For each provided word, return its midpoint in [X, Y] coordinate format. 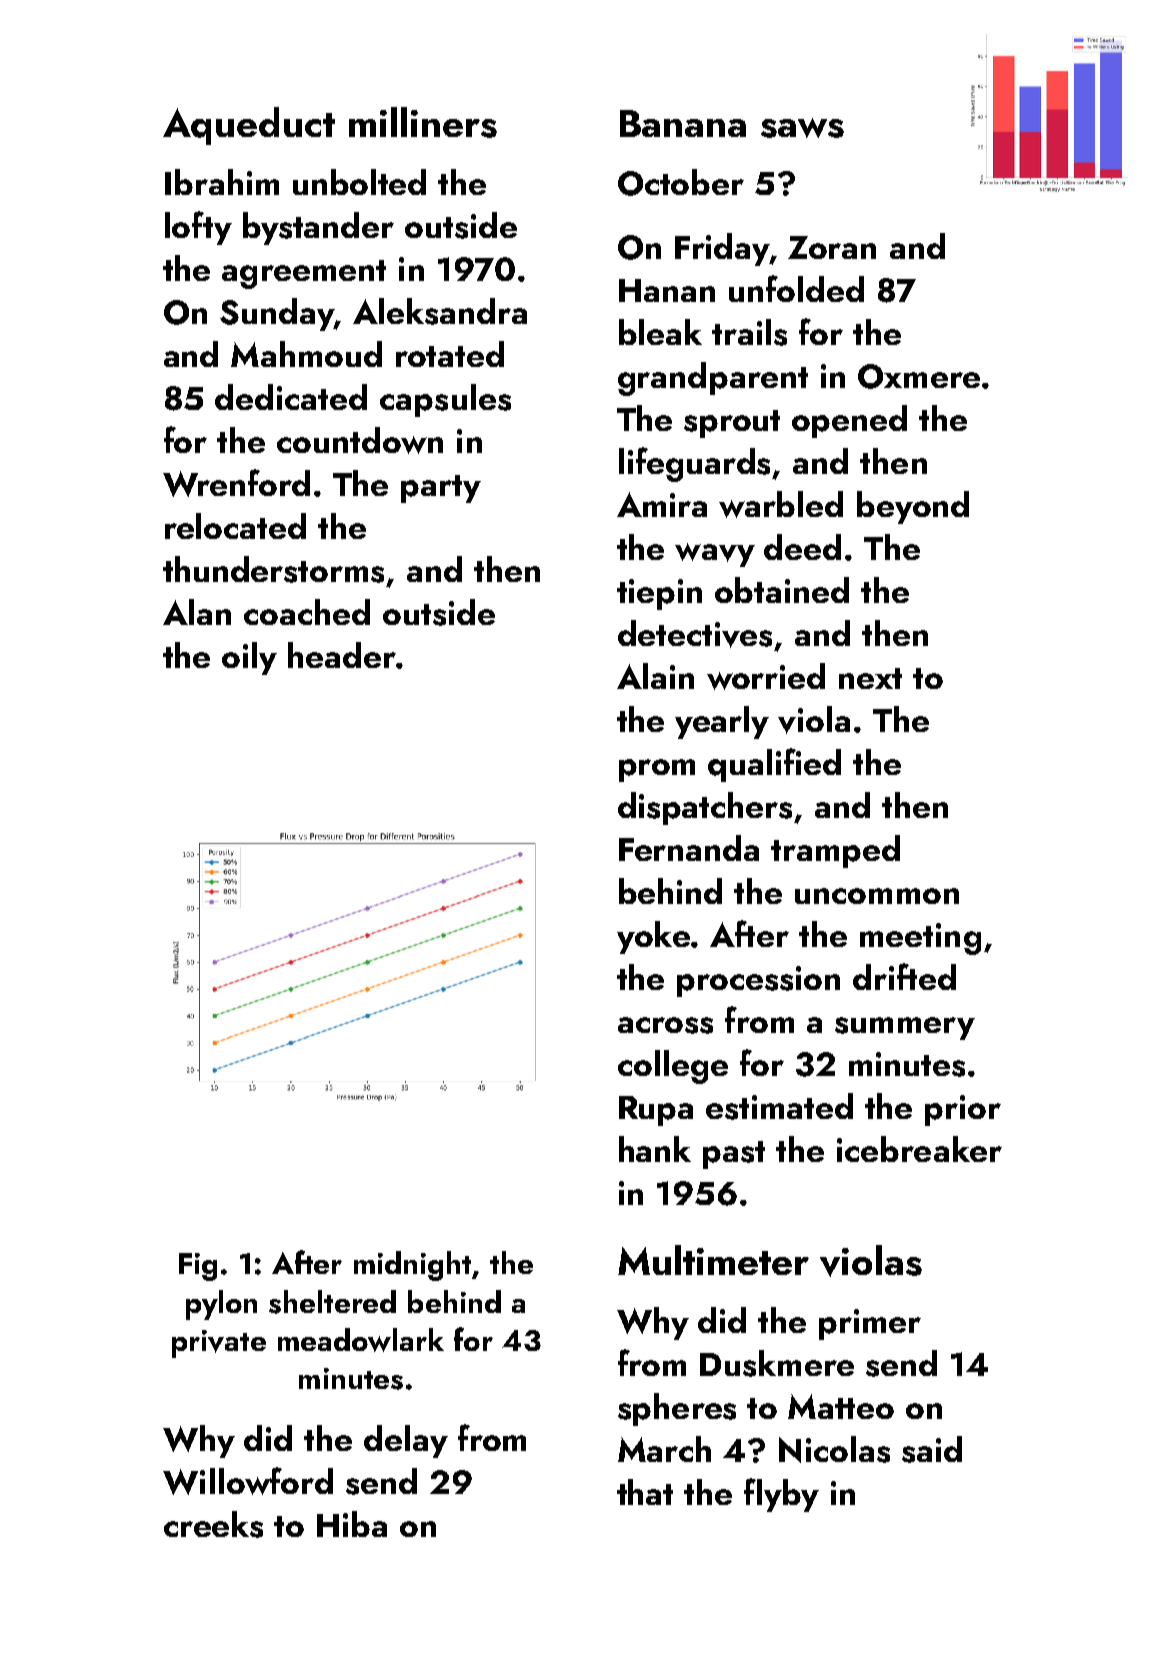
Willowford [248, 1481]
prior [963, 1110]
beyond [913, 507]
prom [657, 770]
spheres [677, 1409]
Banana [683, 123]
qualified [774, 765]
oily [249, 658]
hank [655, 1149]
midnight [412, 1266]
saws [802, 128]
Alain [655, 676]
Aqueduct [249, 126]
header [342, 655]
